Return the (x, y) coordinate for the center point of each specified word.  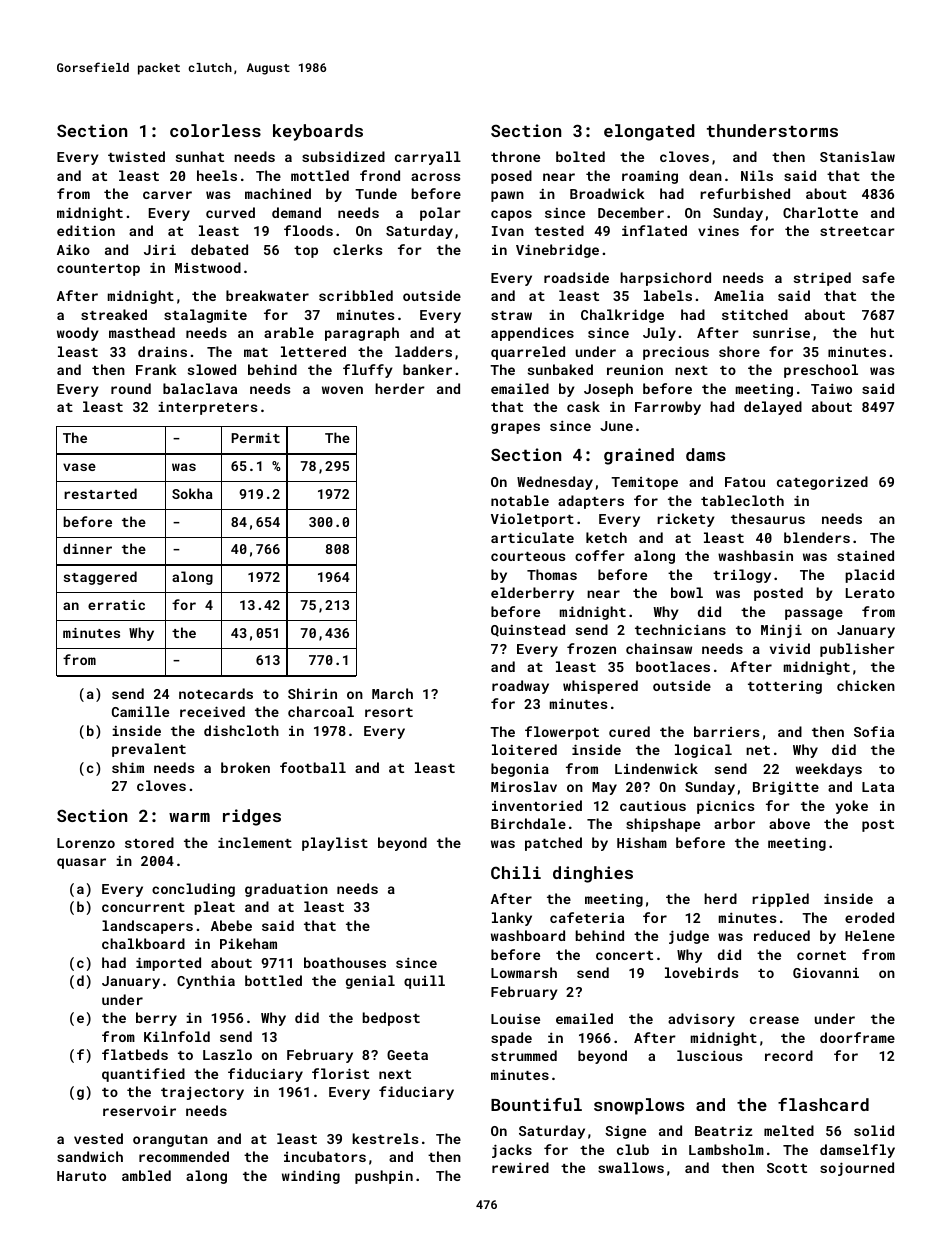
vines (718, 231)
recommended (184, 1156)
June (616, 426)
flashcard (823, 1104)
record (789, 1055)
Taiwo (831, 389)
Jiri (160, 250)
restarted (100, 493)
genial (370, 982)
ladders (423, 351)
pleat (214, 908)
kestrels (385, 1138)
